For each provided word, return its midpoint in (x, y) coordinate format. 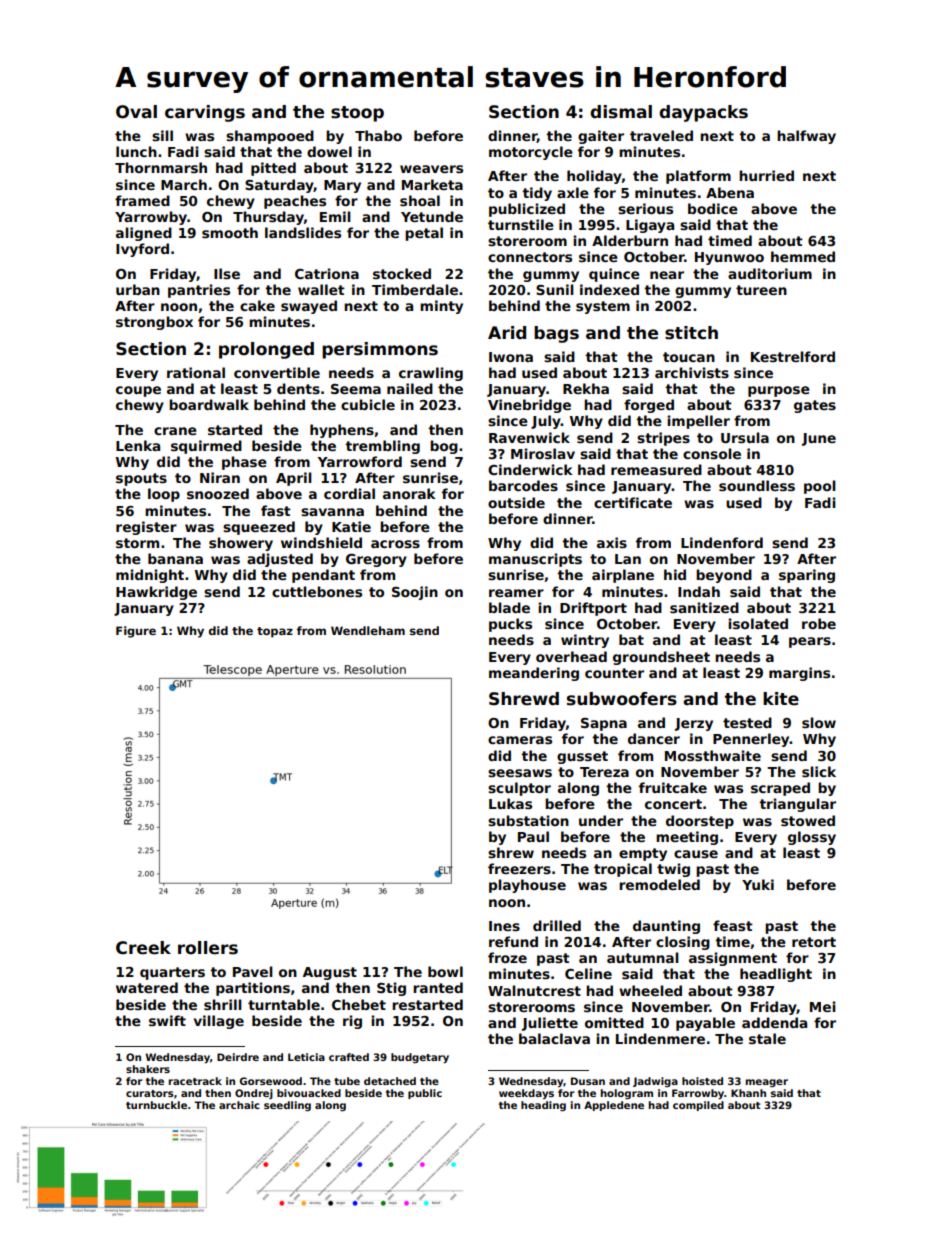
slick (819, 771)
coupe (138, 391)
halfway (806, 137)
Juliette (550, 1024)
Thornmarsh (161, 167)
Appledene (614, 1106)
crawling (431, 374)
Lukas (510, 803)
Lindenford (722, 542)
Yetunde (432, 216)
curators (149, 1093)
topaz (275, 632)
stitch (691, 333)
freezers (519, 868)
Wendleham (368, 630)
